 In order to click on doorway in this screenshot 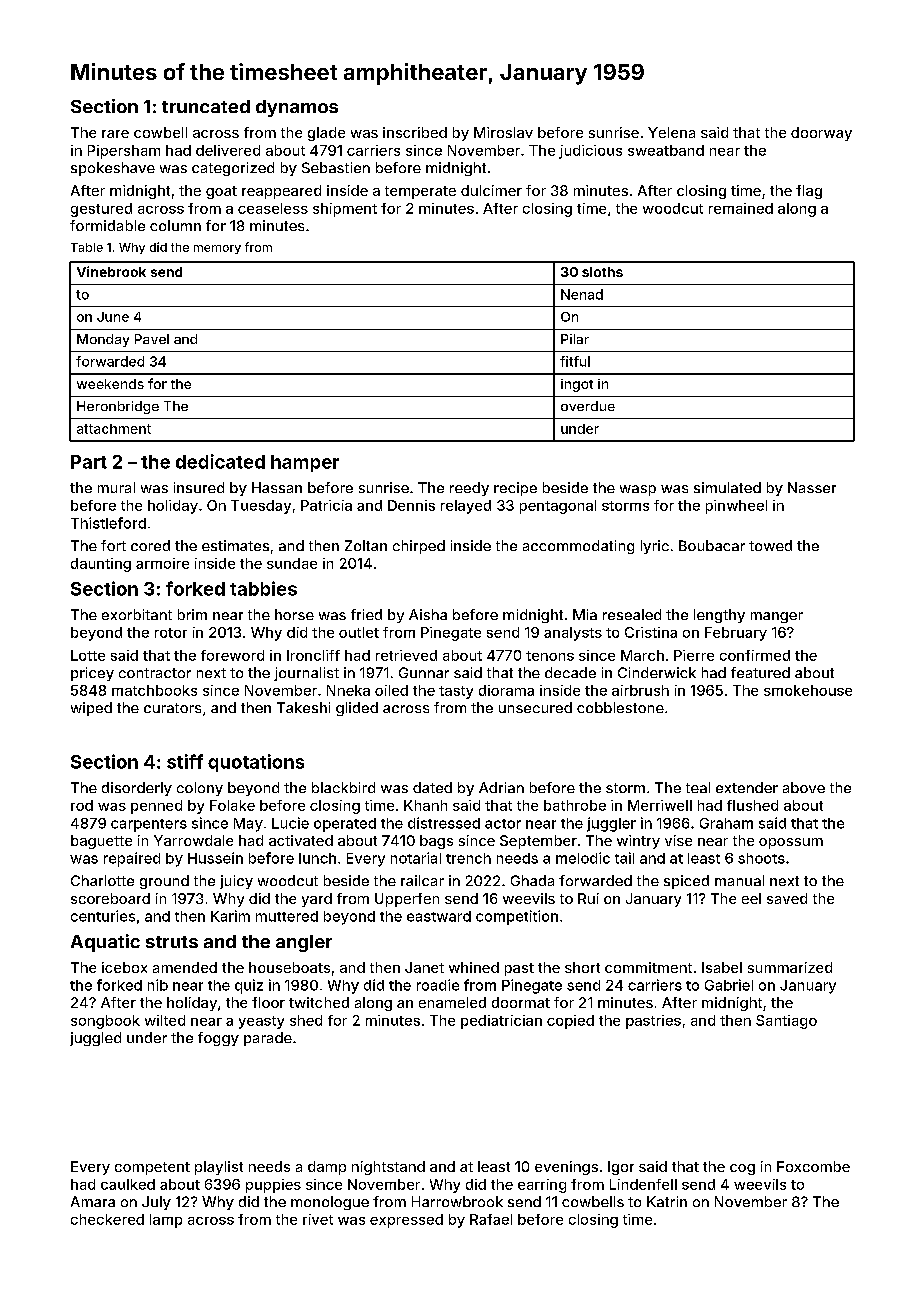, I will do `click(821, 134)`.
